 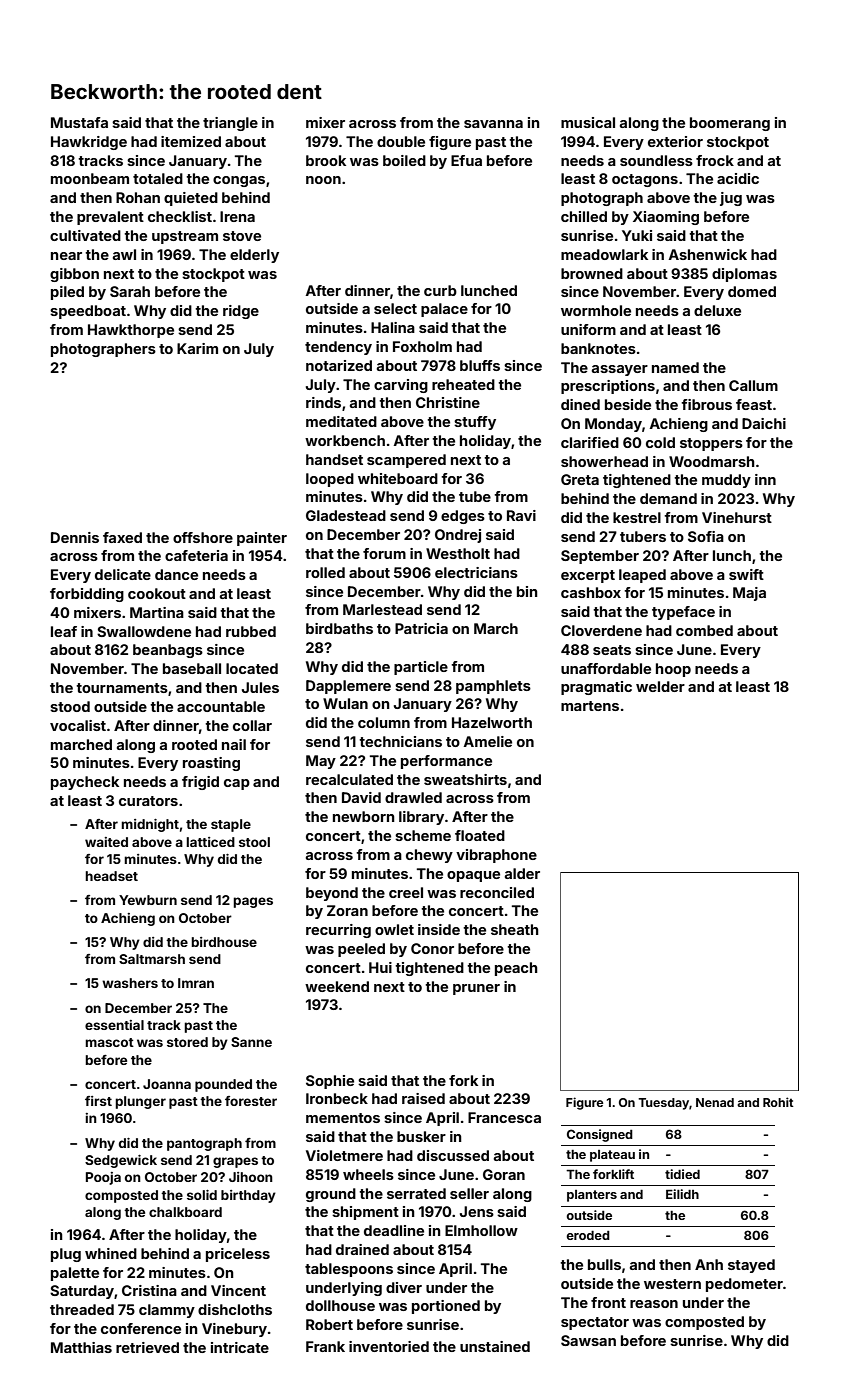 I want to click on looped, so click(x=330, y=480).
